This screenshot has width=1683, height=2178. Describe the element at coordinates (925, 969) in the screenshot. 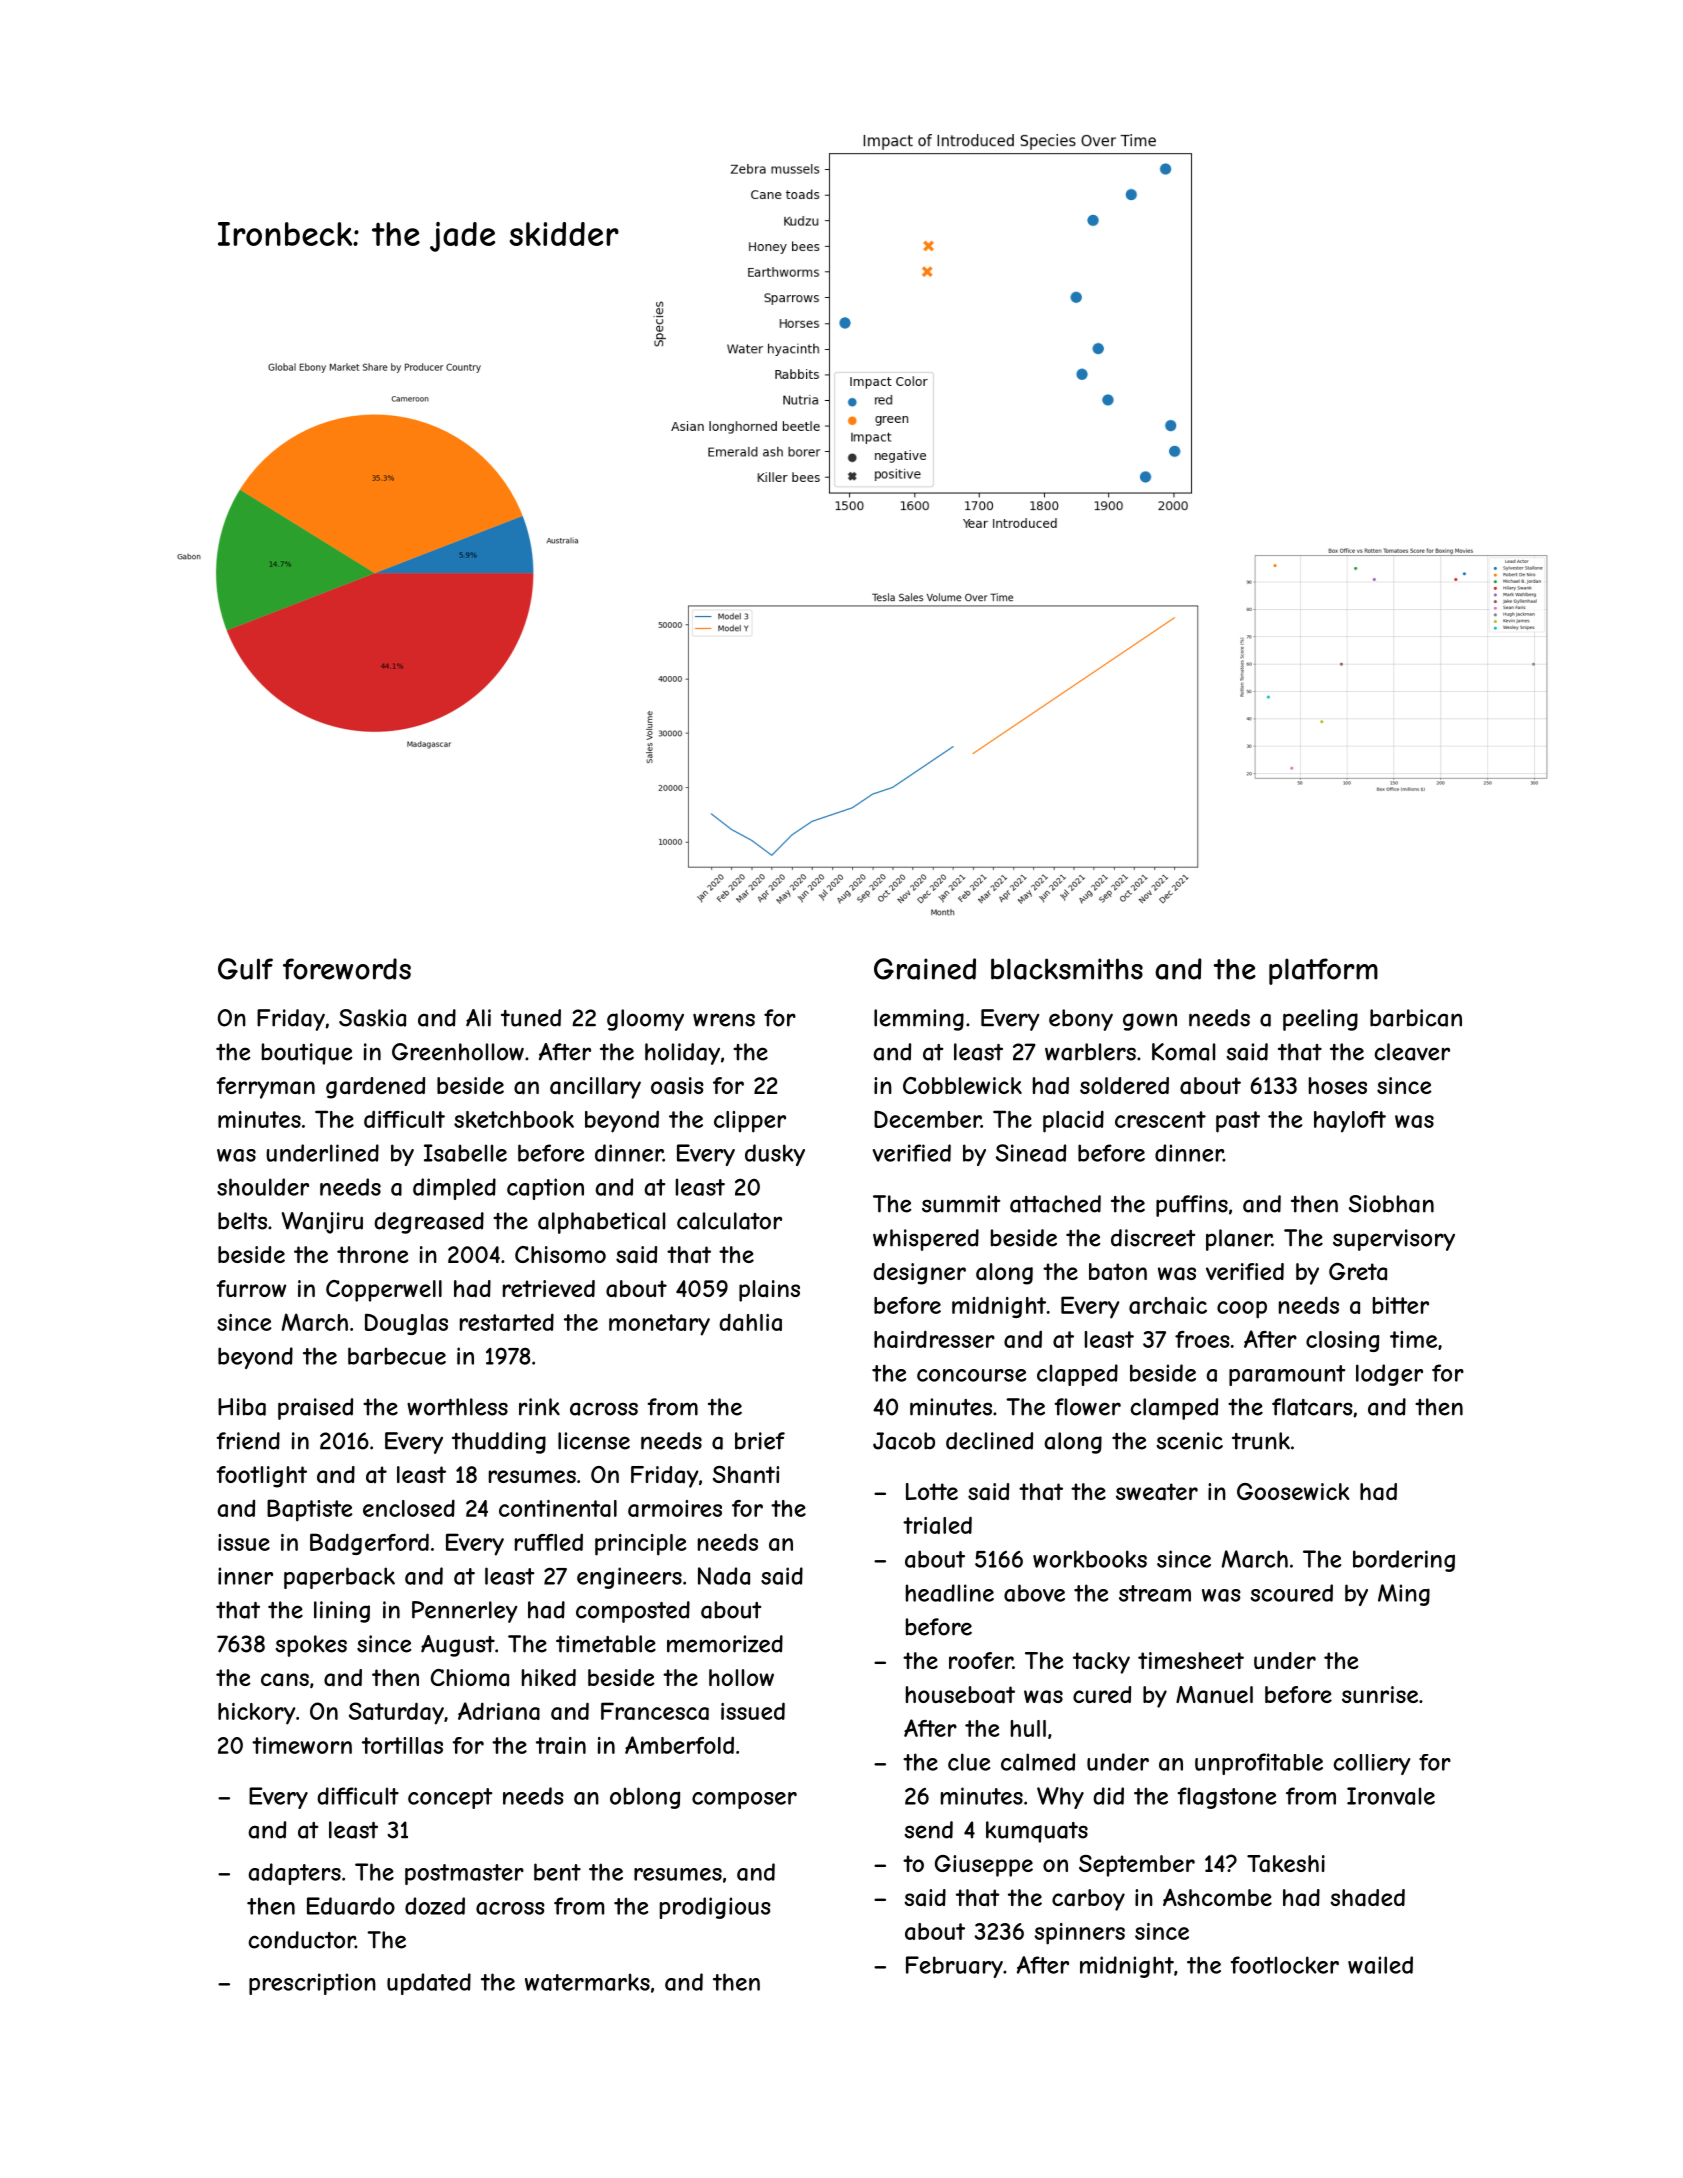

I see `Grained` at that location.
